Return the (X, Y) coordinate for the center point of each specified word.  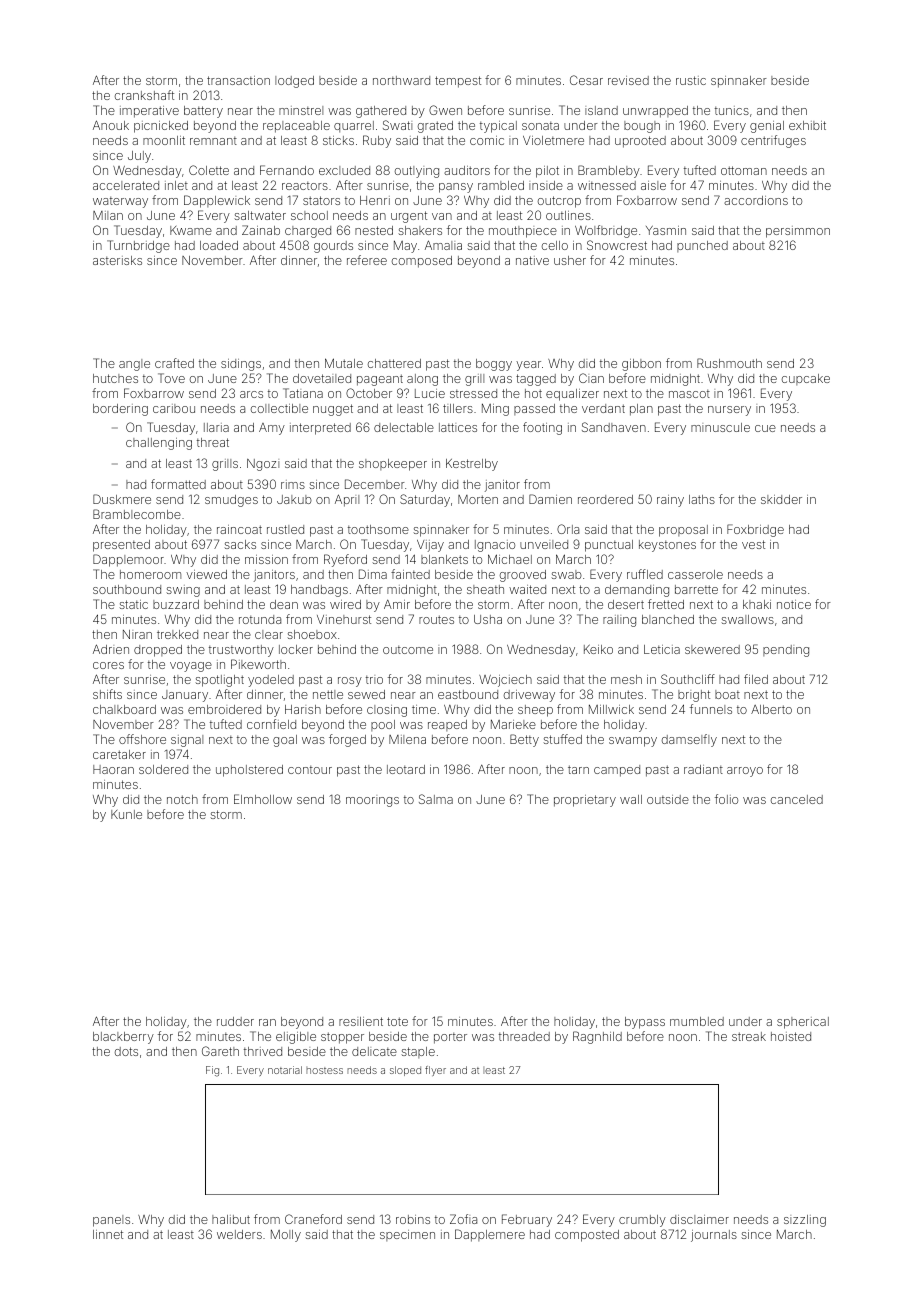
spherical (803, 1023)
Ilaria (216, 427)
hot (533, 393)
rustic (691, 80)
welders (239, 1234)
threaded (524, 1036)
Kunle (126, 814)
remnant (213, 141)
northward (401, 80)
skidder (781, 499)
